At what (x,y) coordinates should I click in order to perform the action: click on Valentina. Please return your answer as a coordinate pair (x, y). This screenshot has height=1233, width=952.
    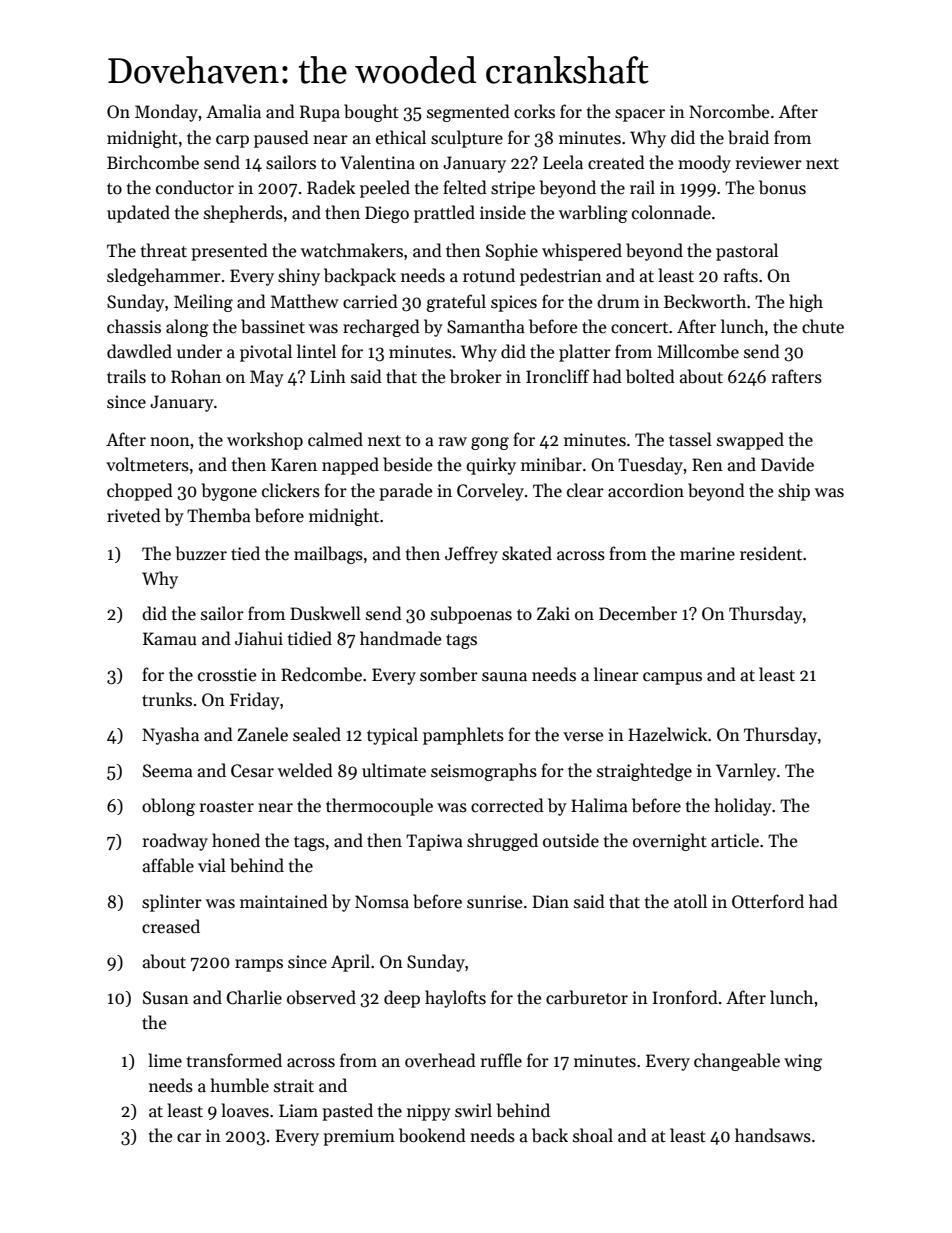
    Looking at the image, I should click on (377, 162).
